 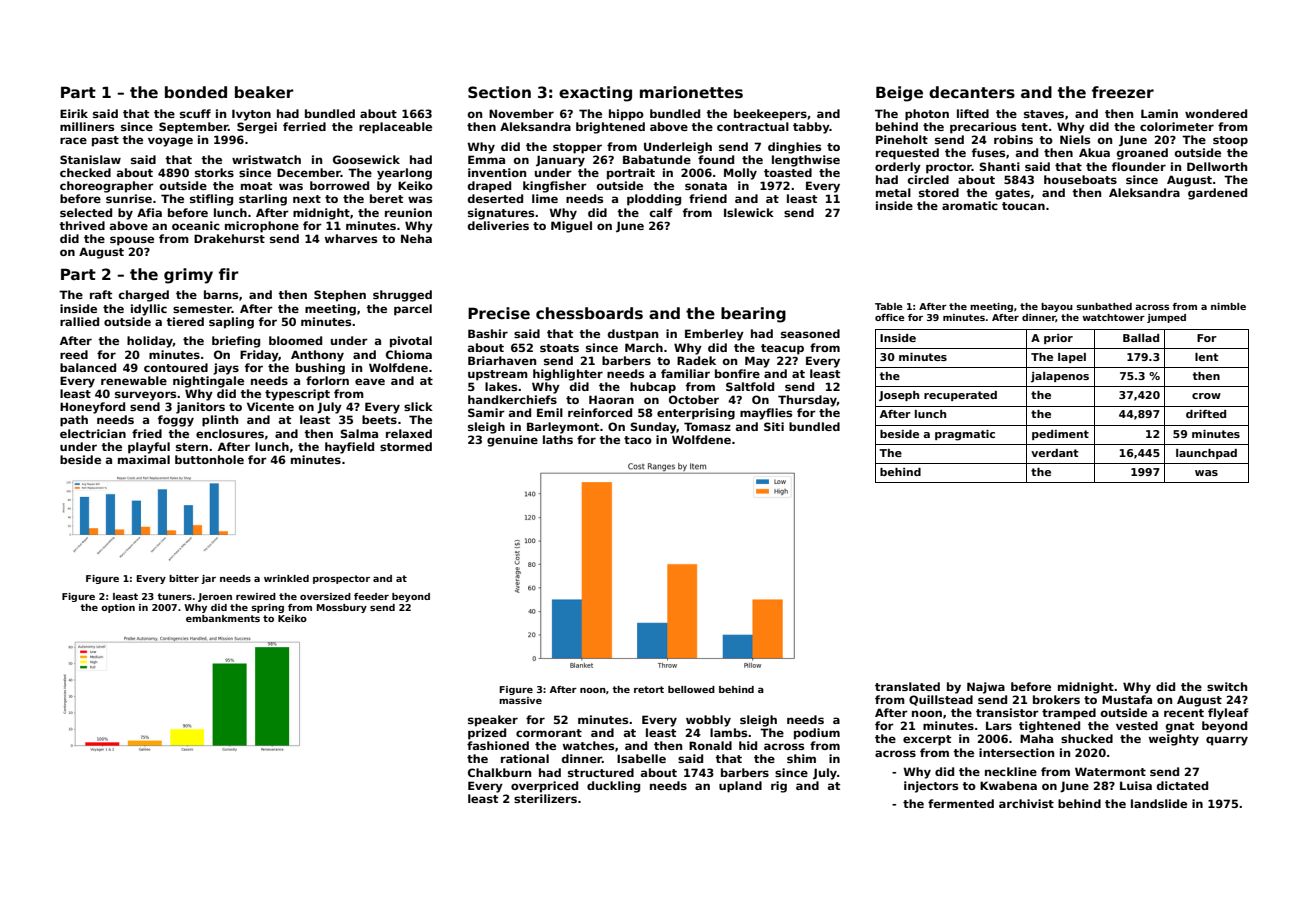 What do you see at coordinates (196, 92) in the screenshot?
I see `bonded` at bounding box center [196, 92].
